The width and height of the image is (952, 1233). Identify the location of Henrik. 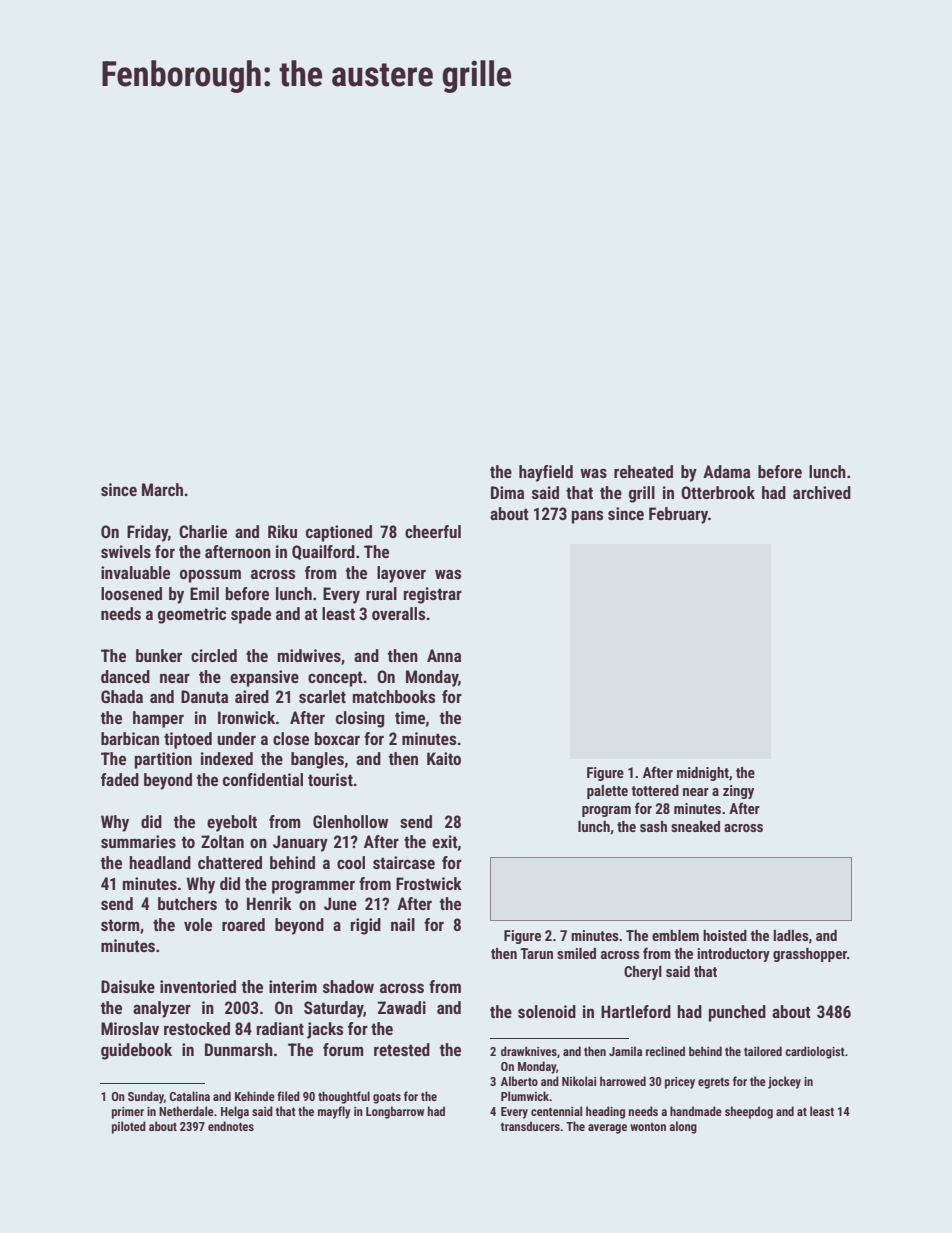
(269, 903).
